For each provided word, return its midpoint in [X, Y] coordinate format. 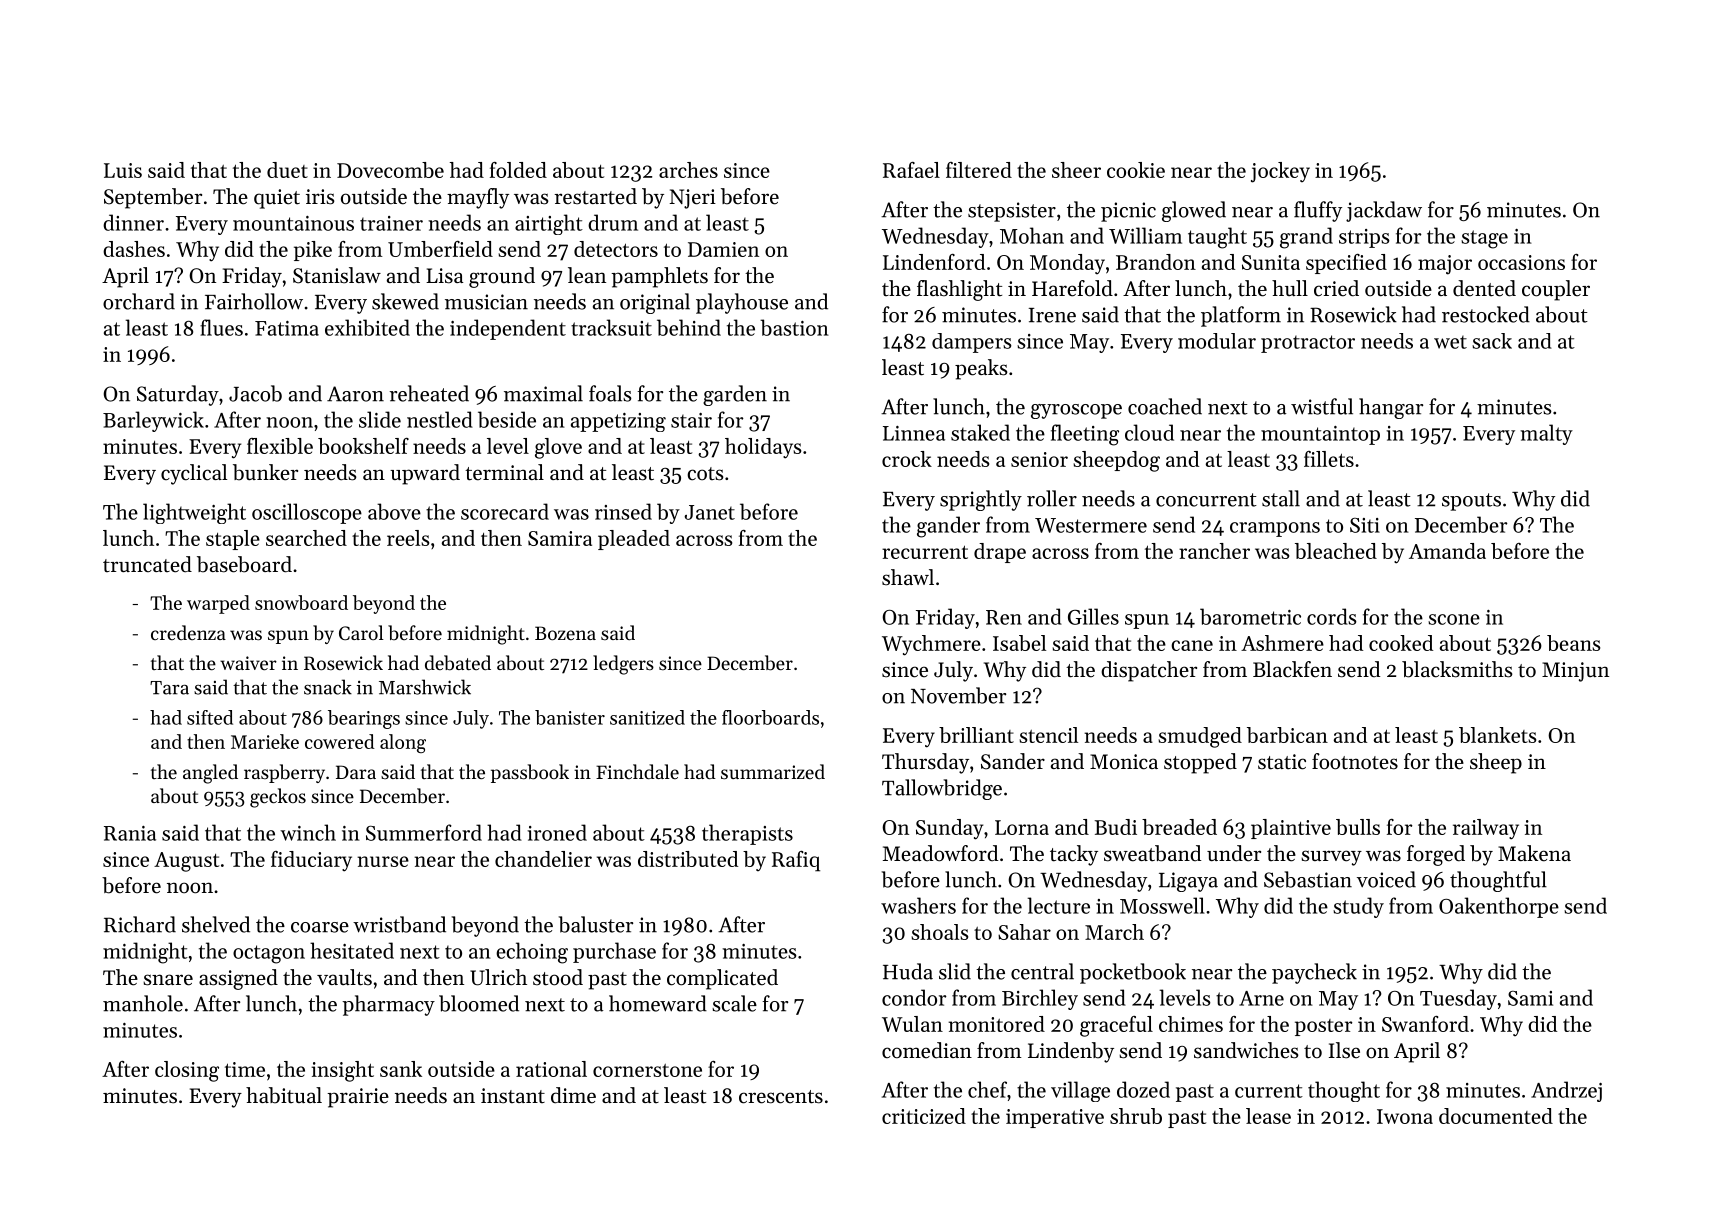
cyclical [194, 474]
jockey [1280, 172]
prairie [358, 1098]
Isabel [1019, 643]
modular [1217, 341]
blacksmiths [1457, 669]
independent [508, 329]
